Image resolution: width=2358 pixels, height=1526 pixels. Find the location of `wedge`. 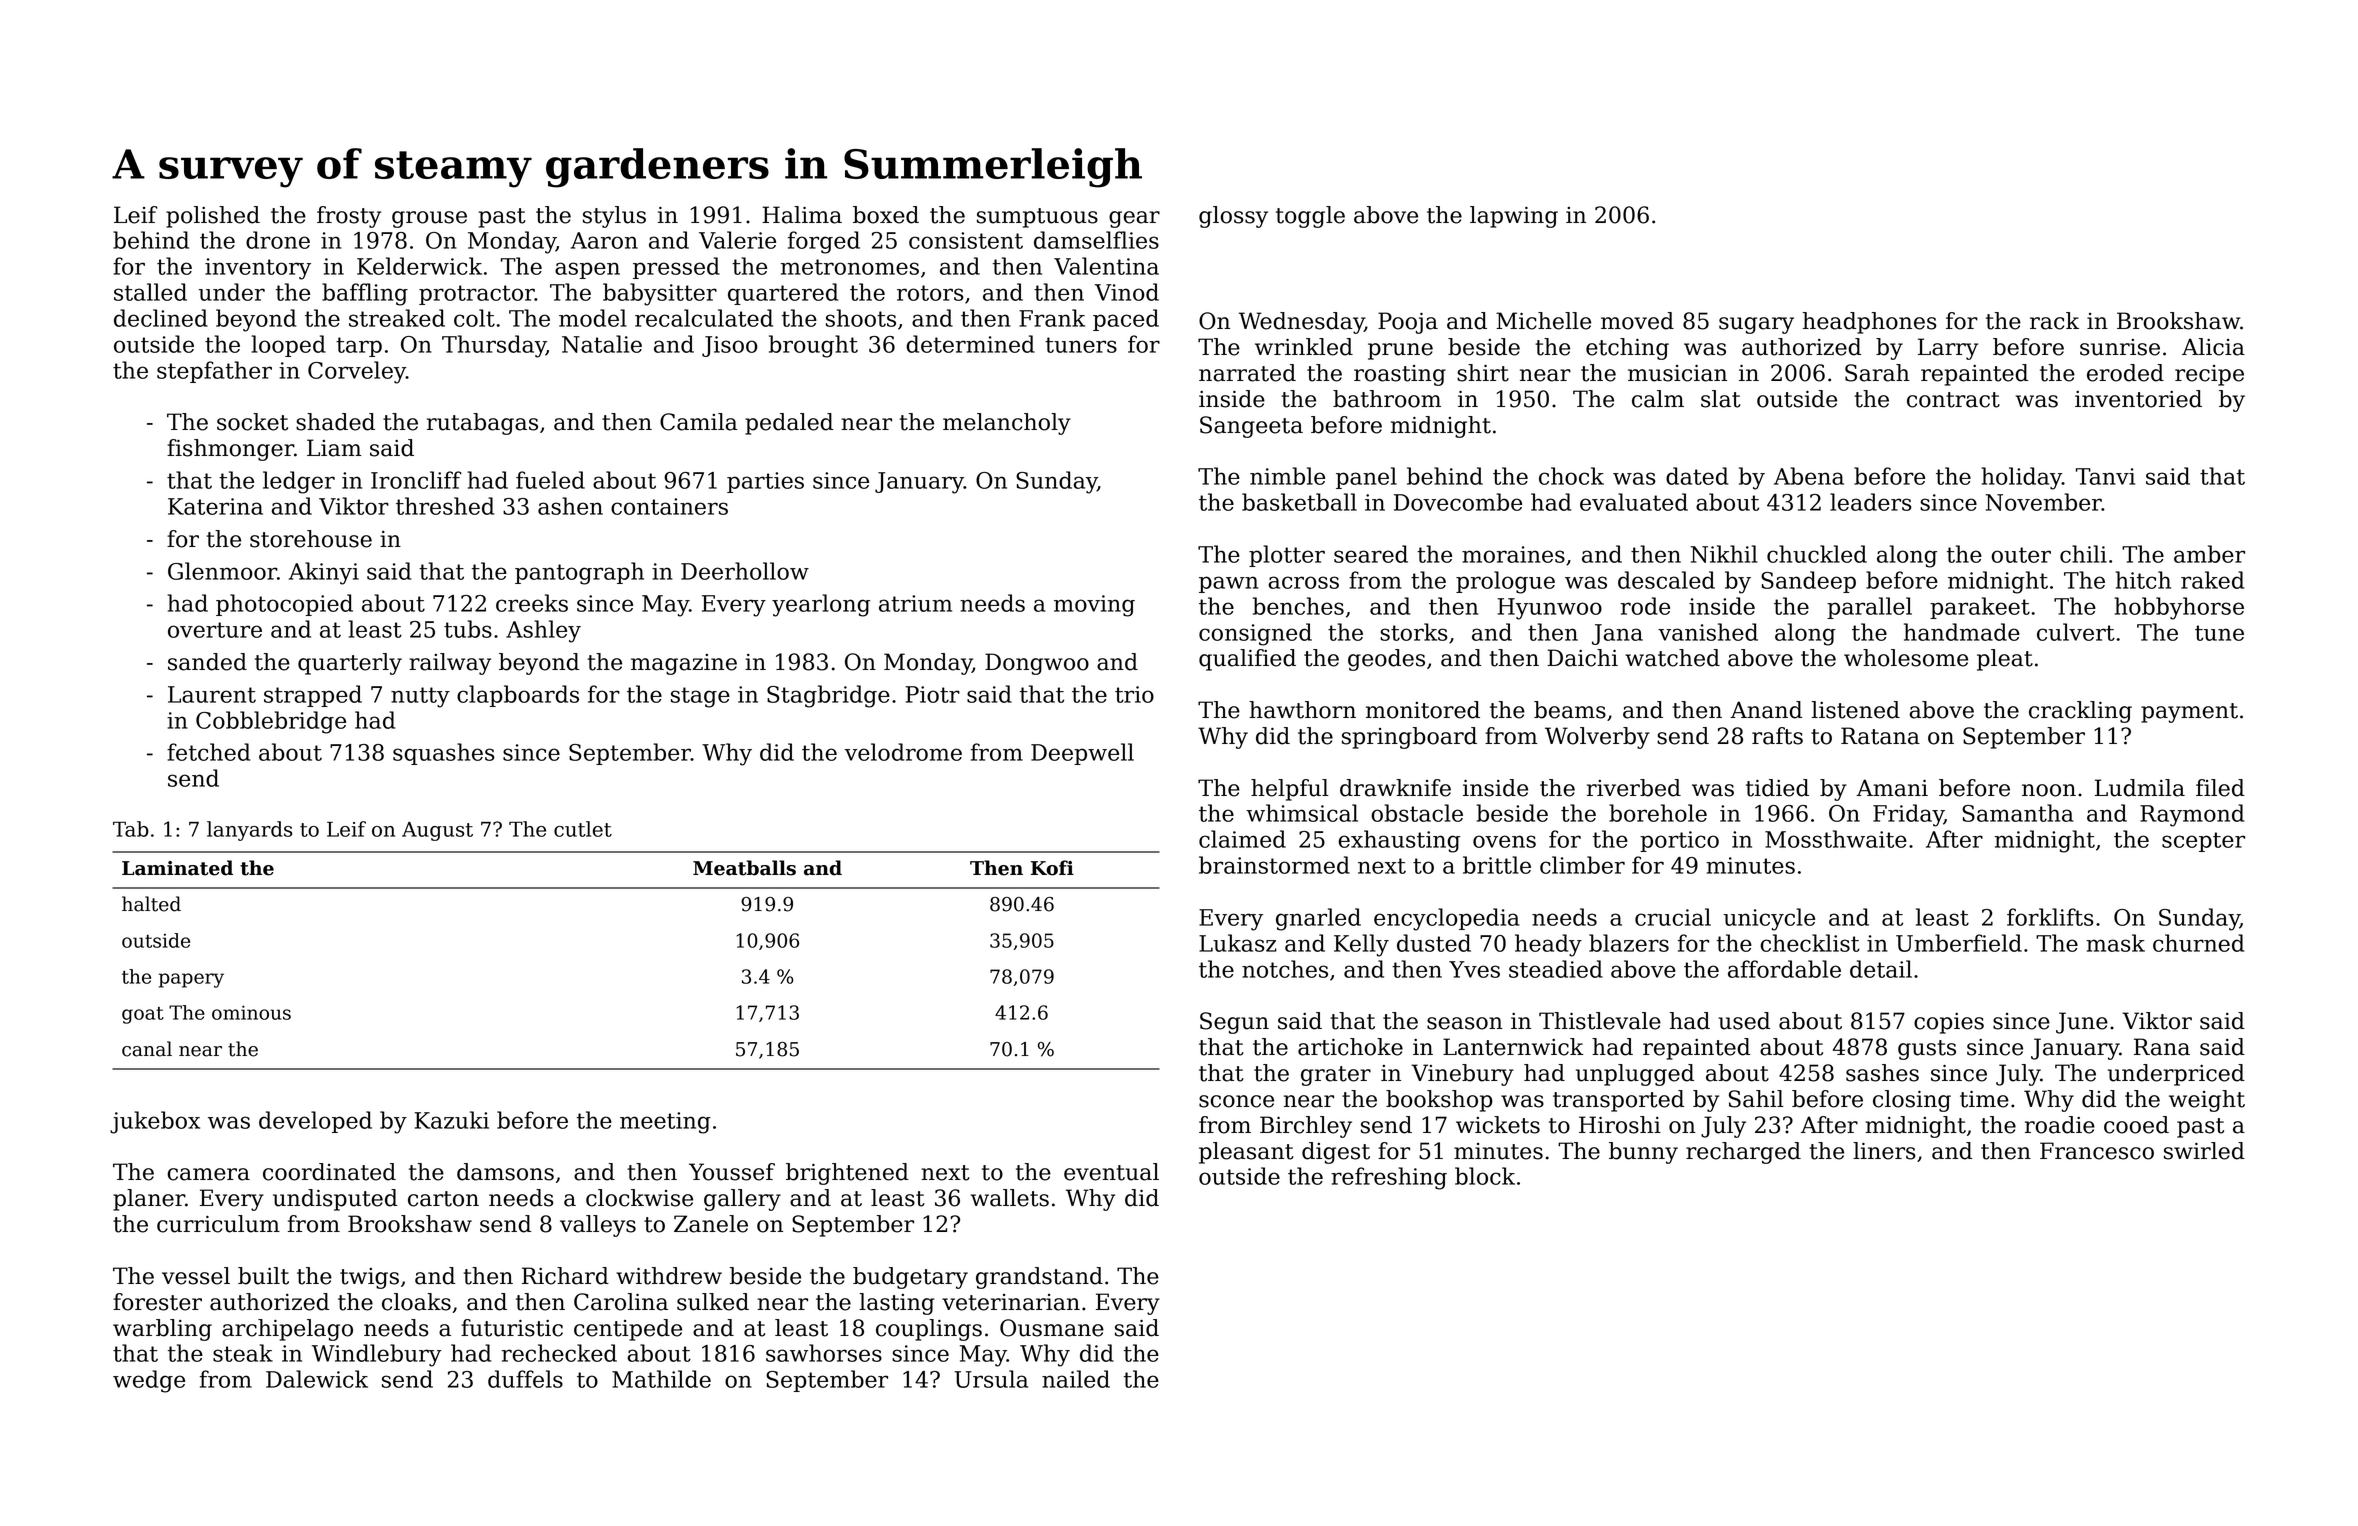

wedge is located at coordinates (149, 1381).
